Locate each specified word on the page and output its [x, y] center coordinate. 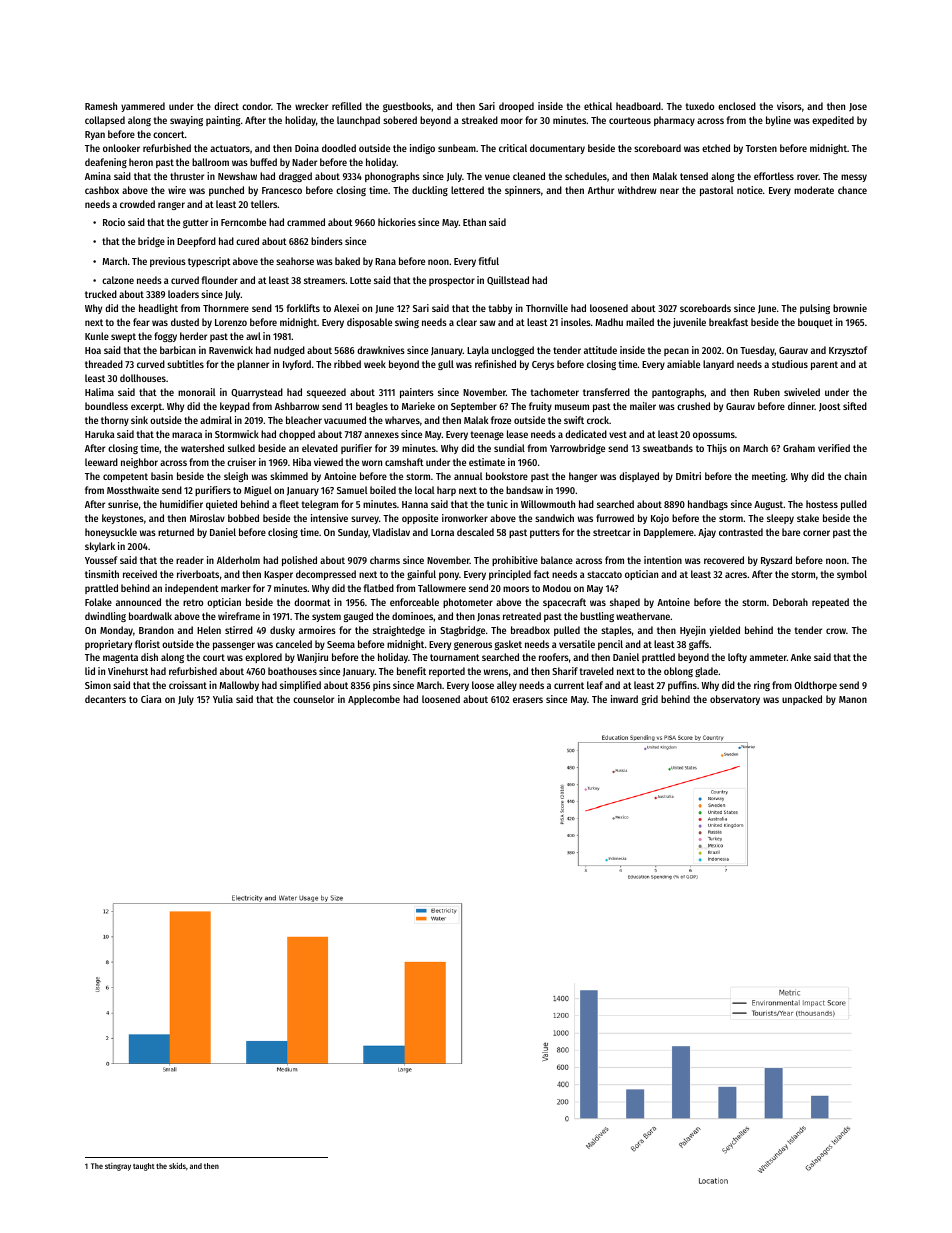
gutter [195, 223]
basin [162, 476]
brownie [850, 308]
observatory [735, 700]
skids [177, 1166]
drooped [516, 107]
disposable [369, 323]
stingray [118, 1167]
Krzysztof [848, 351]
